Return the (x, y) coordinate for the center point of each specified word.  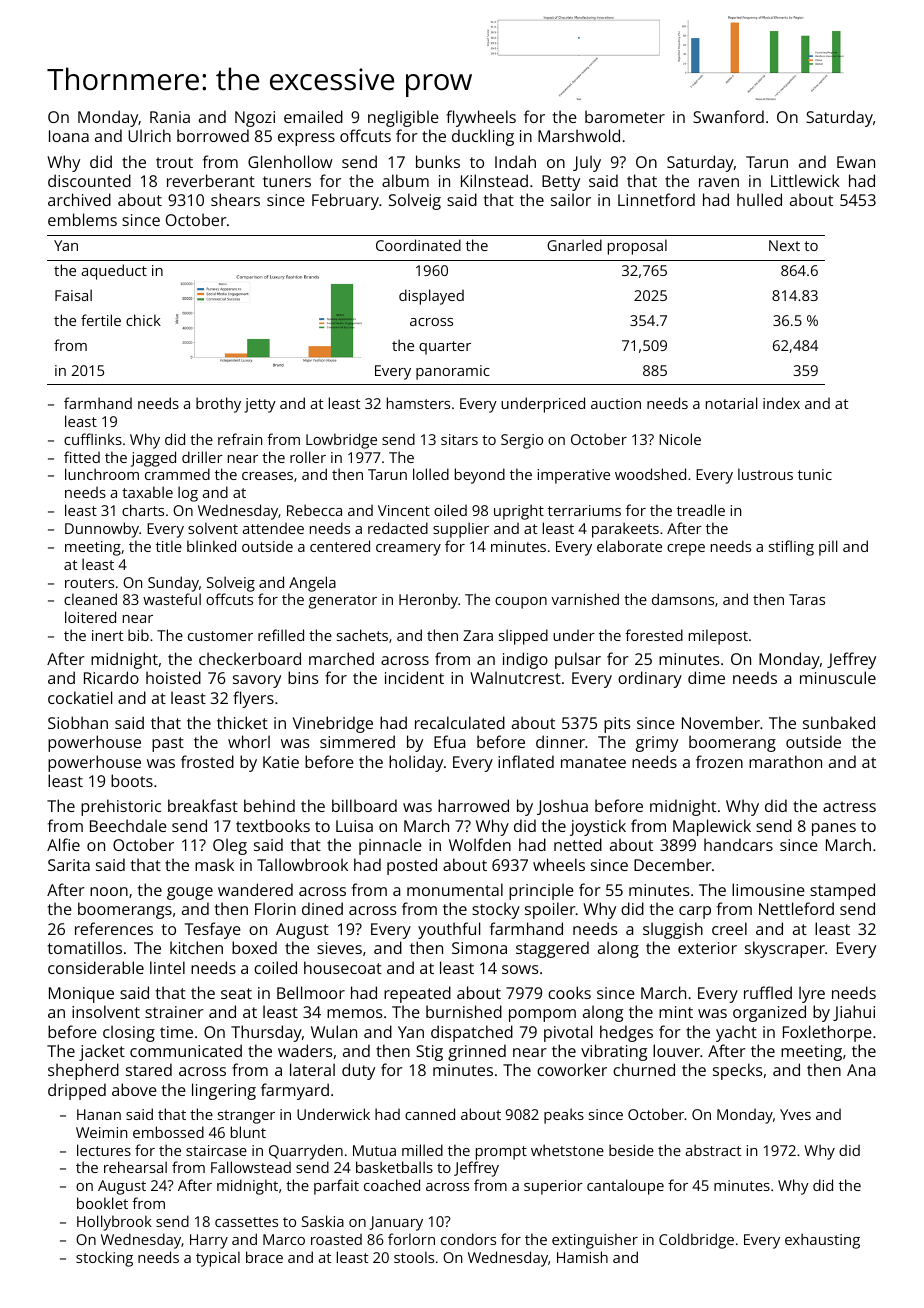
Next (784, 245)
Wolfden (480, 844)
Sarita (69, 865)
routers (89, 583)
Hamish (582, 1257)
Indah (515, 161)
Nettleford (796, 908)
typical (218, 1259)
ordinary (650, 679)
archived (79, 199)
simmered (357, 741)
